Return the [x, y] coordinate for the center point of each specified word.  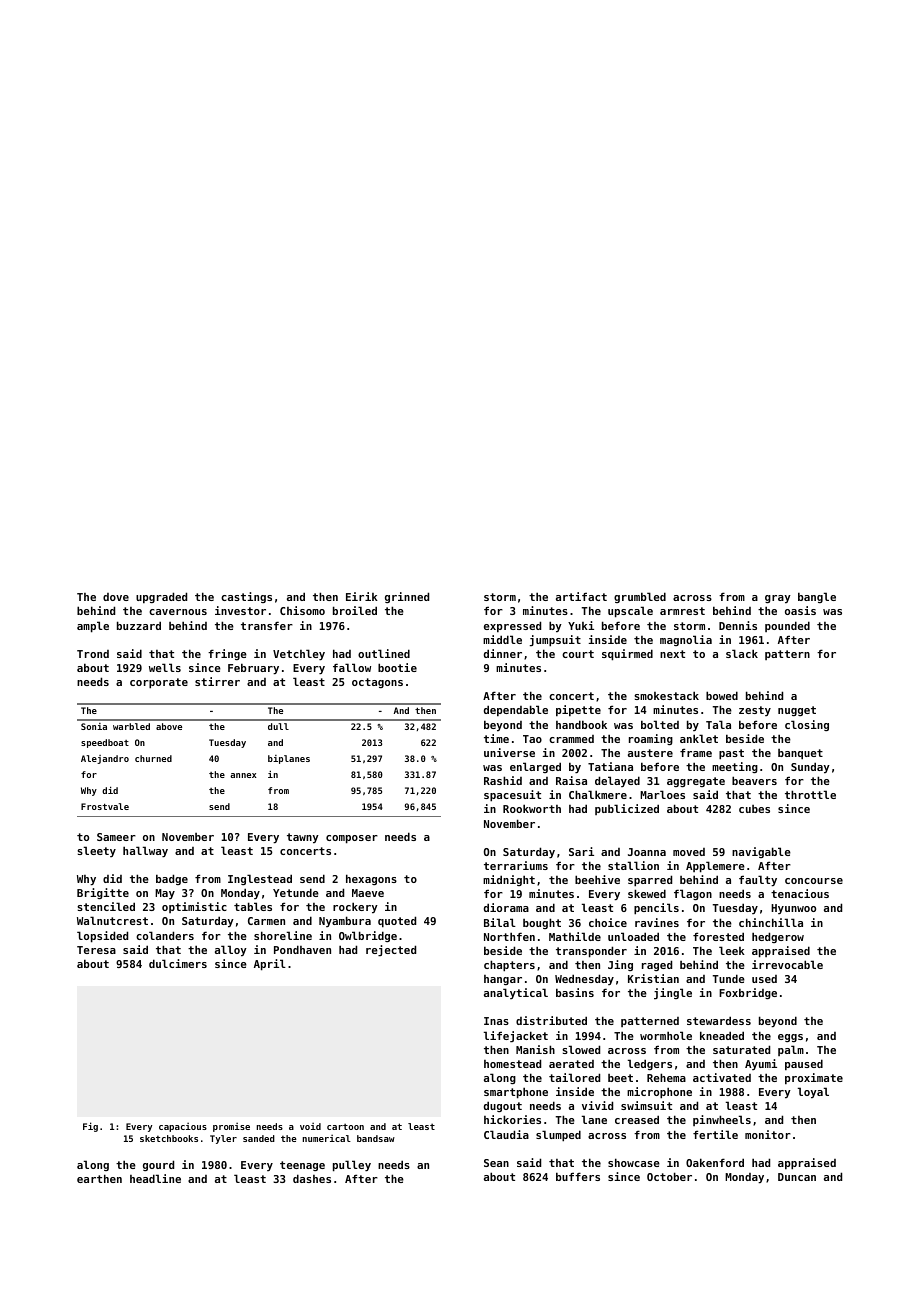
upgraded [161, 597]
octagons [377, 683]
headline [155, 1178]
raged [657, 965]
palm [791, 1050]
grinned [407, 597]
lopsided [102, 937]
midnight [509, 880]
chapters [509, 966]
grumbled [640, 597]
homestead [512, 1063]
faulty [758, 880]
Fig [90, 1127]
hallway [145, 851]
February [253, 668]
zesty [755, 711]
